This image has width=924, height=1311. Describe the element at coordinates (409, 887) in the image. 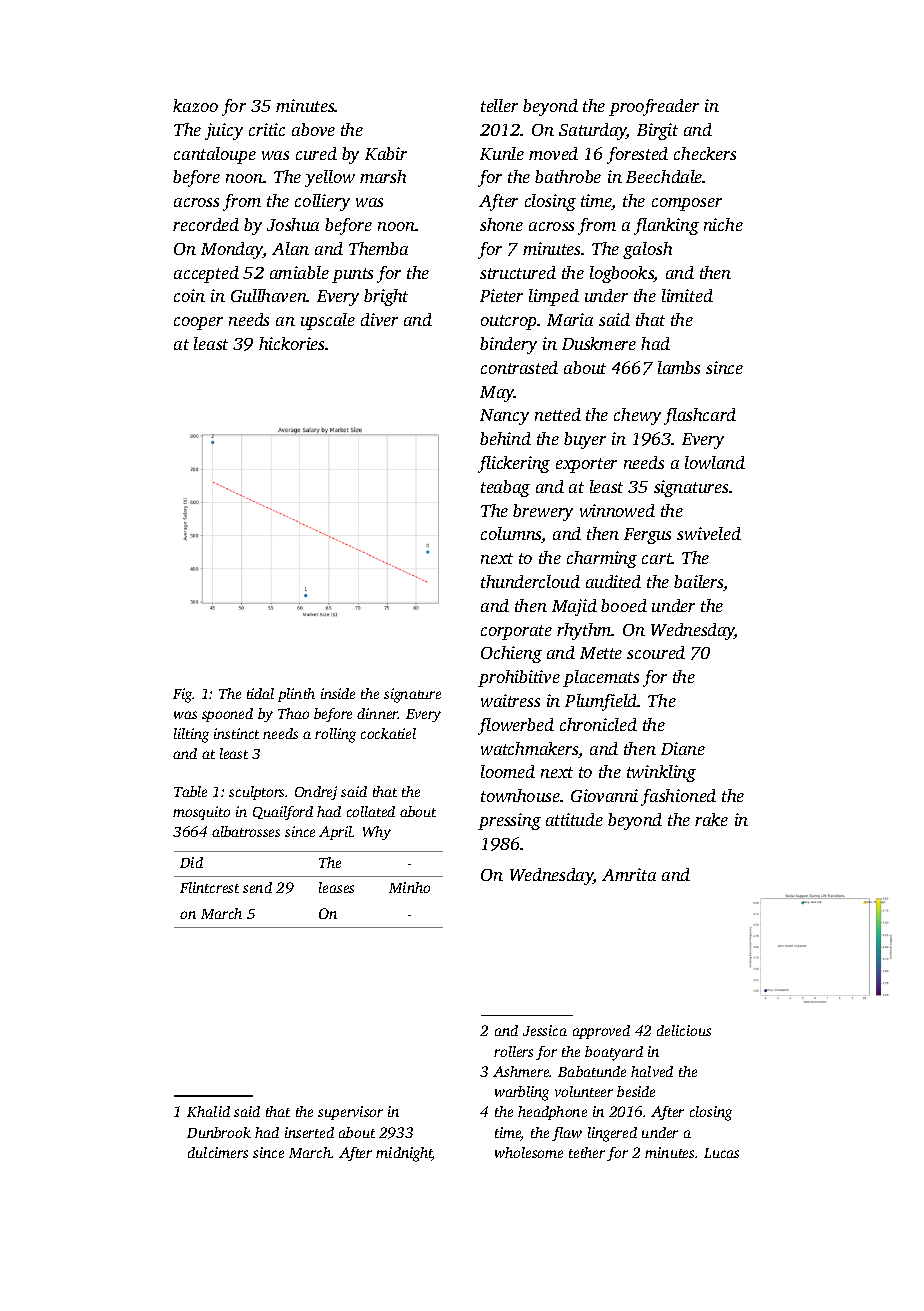

I see `Minho` at that location.
